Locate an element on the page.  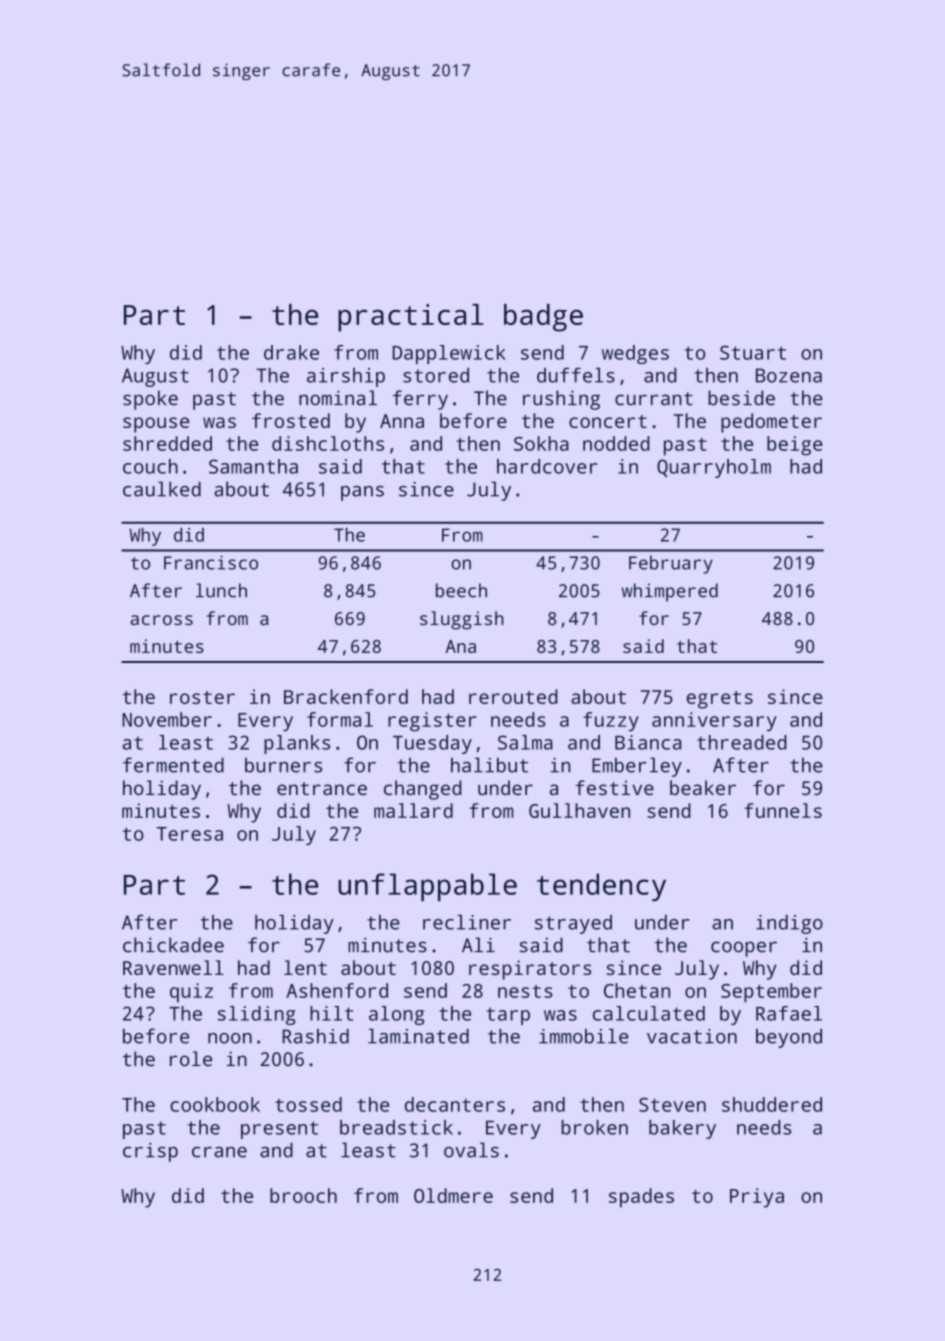
entrance is located at coordinates (322, 788).
